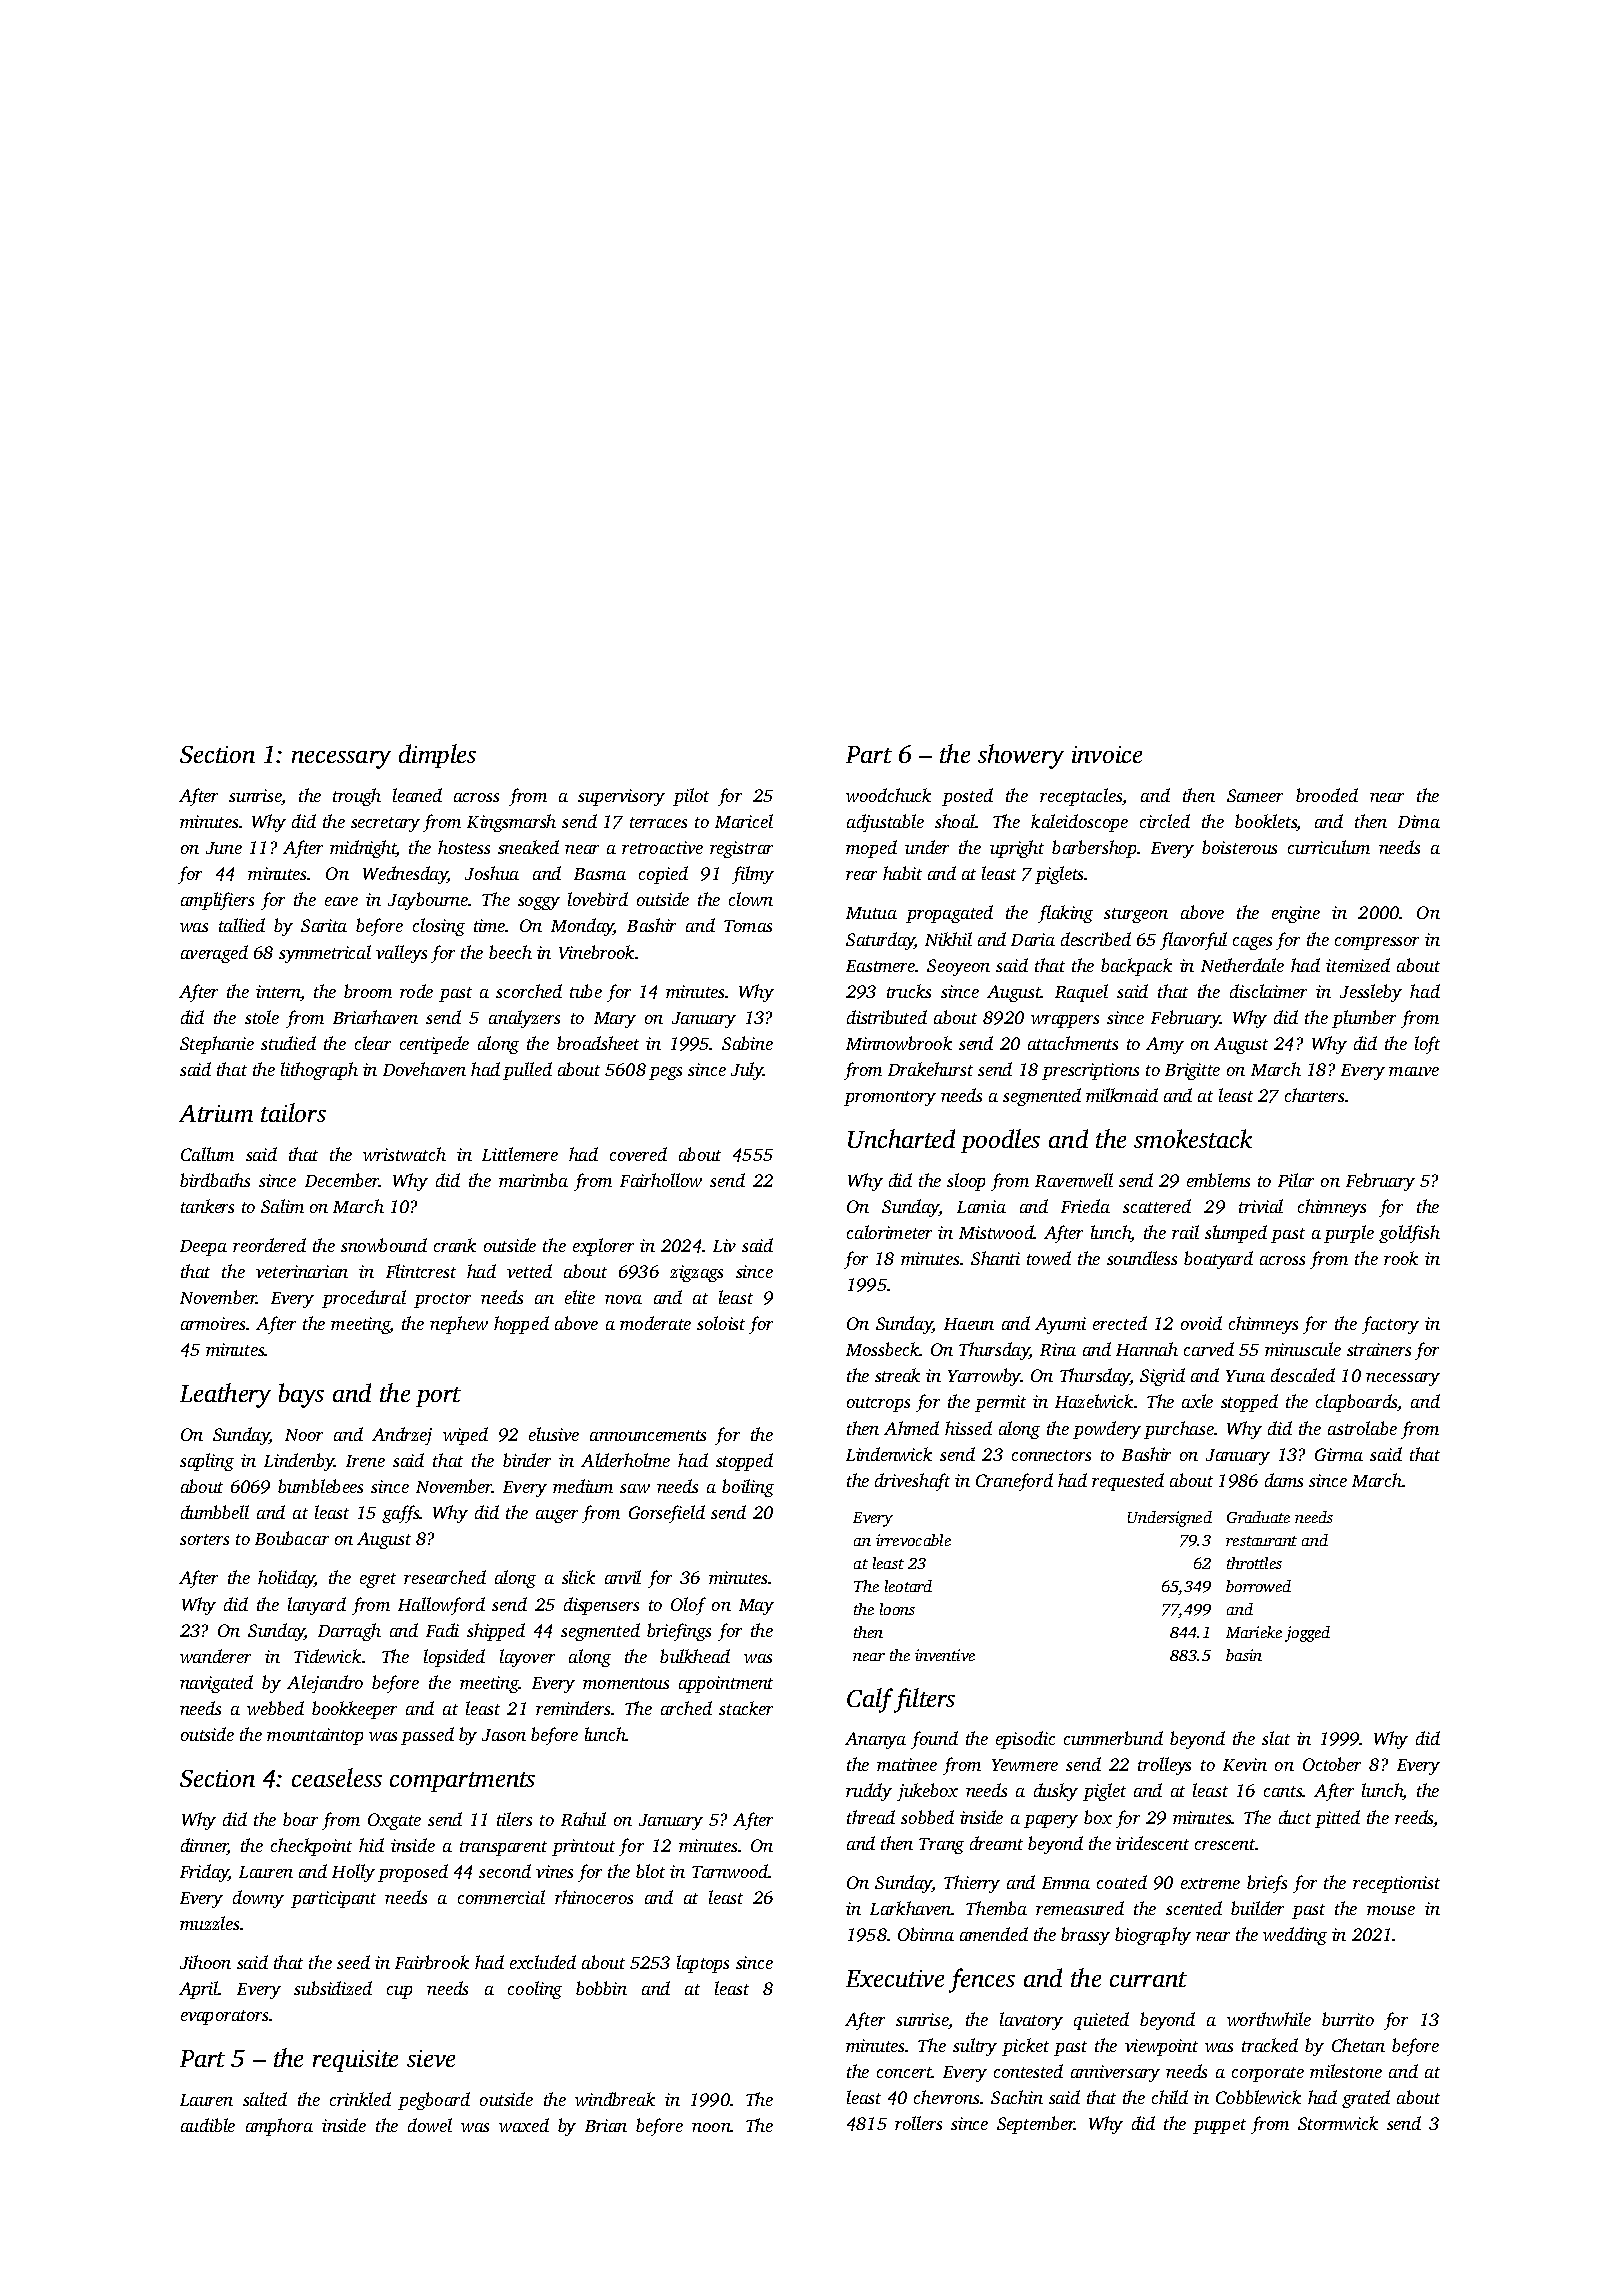 This screenshot has height=2292, width=1620. Describe the element at coordinates (1296, 914) in the screenshot. I see `engine` at that location.
